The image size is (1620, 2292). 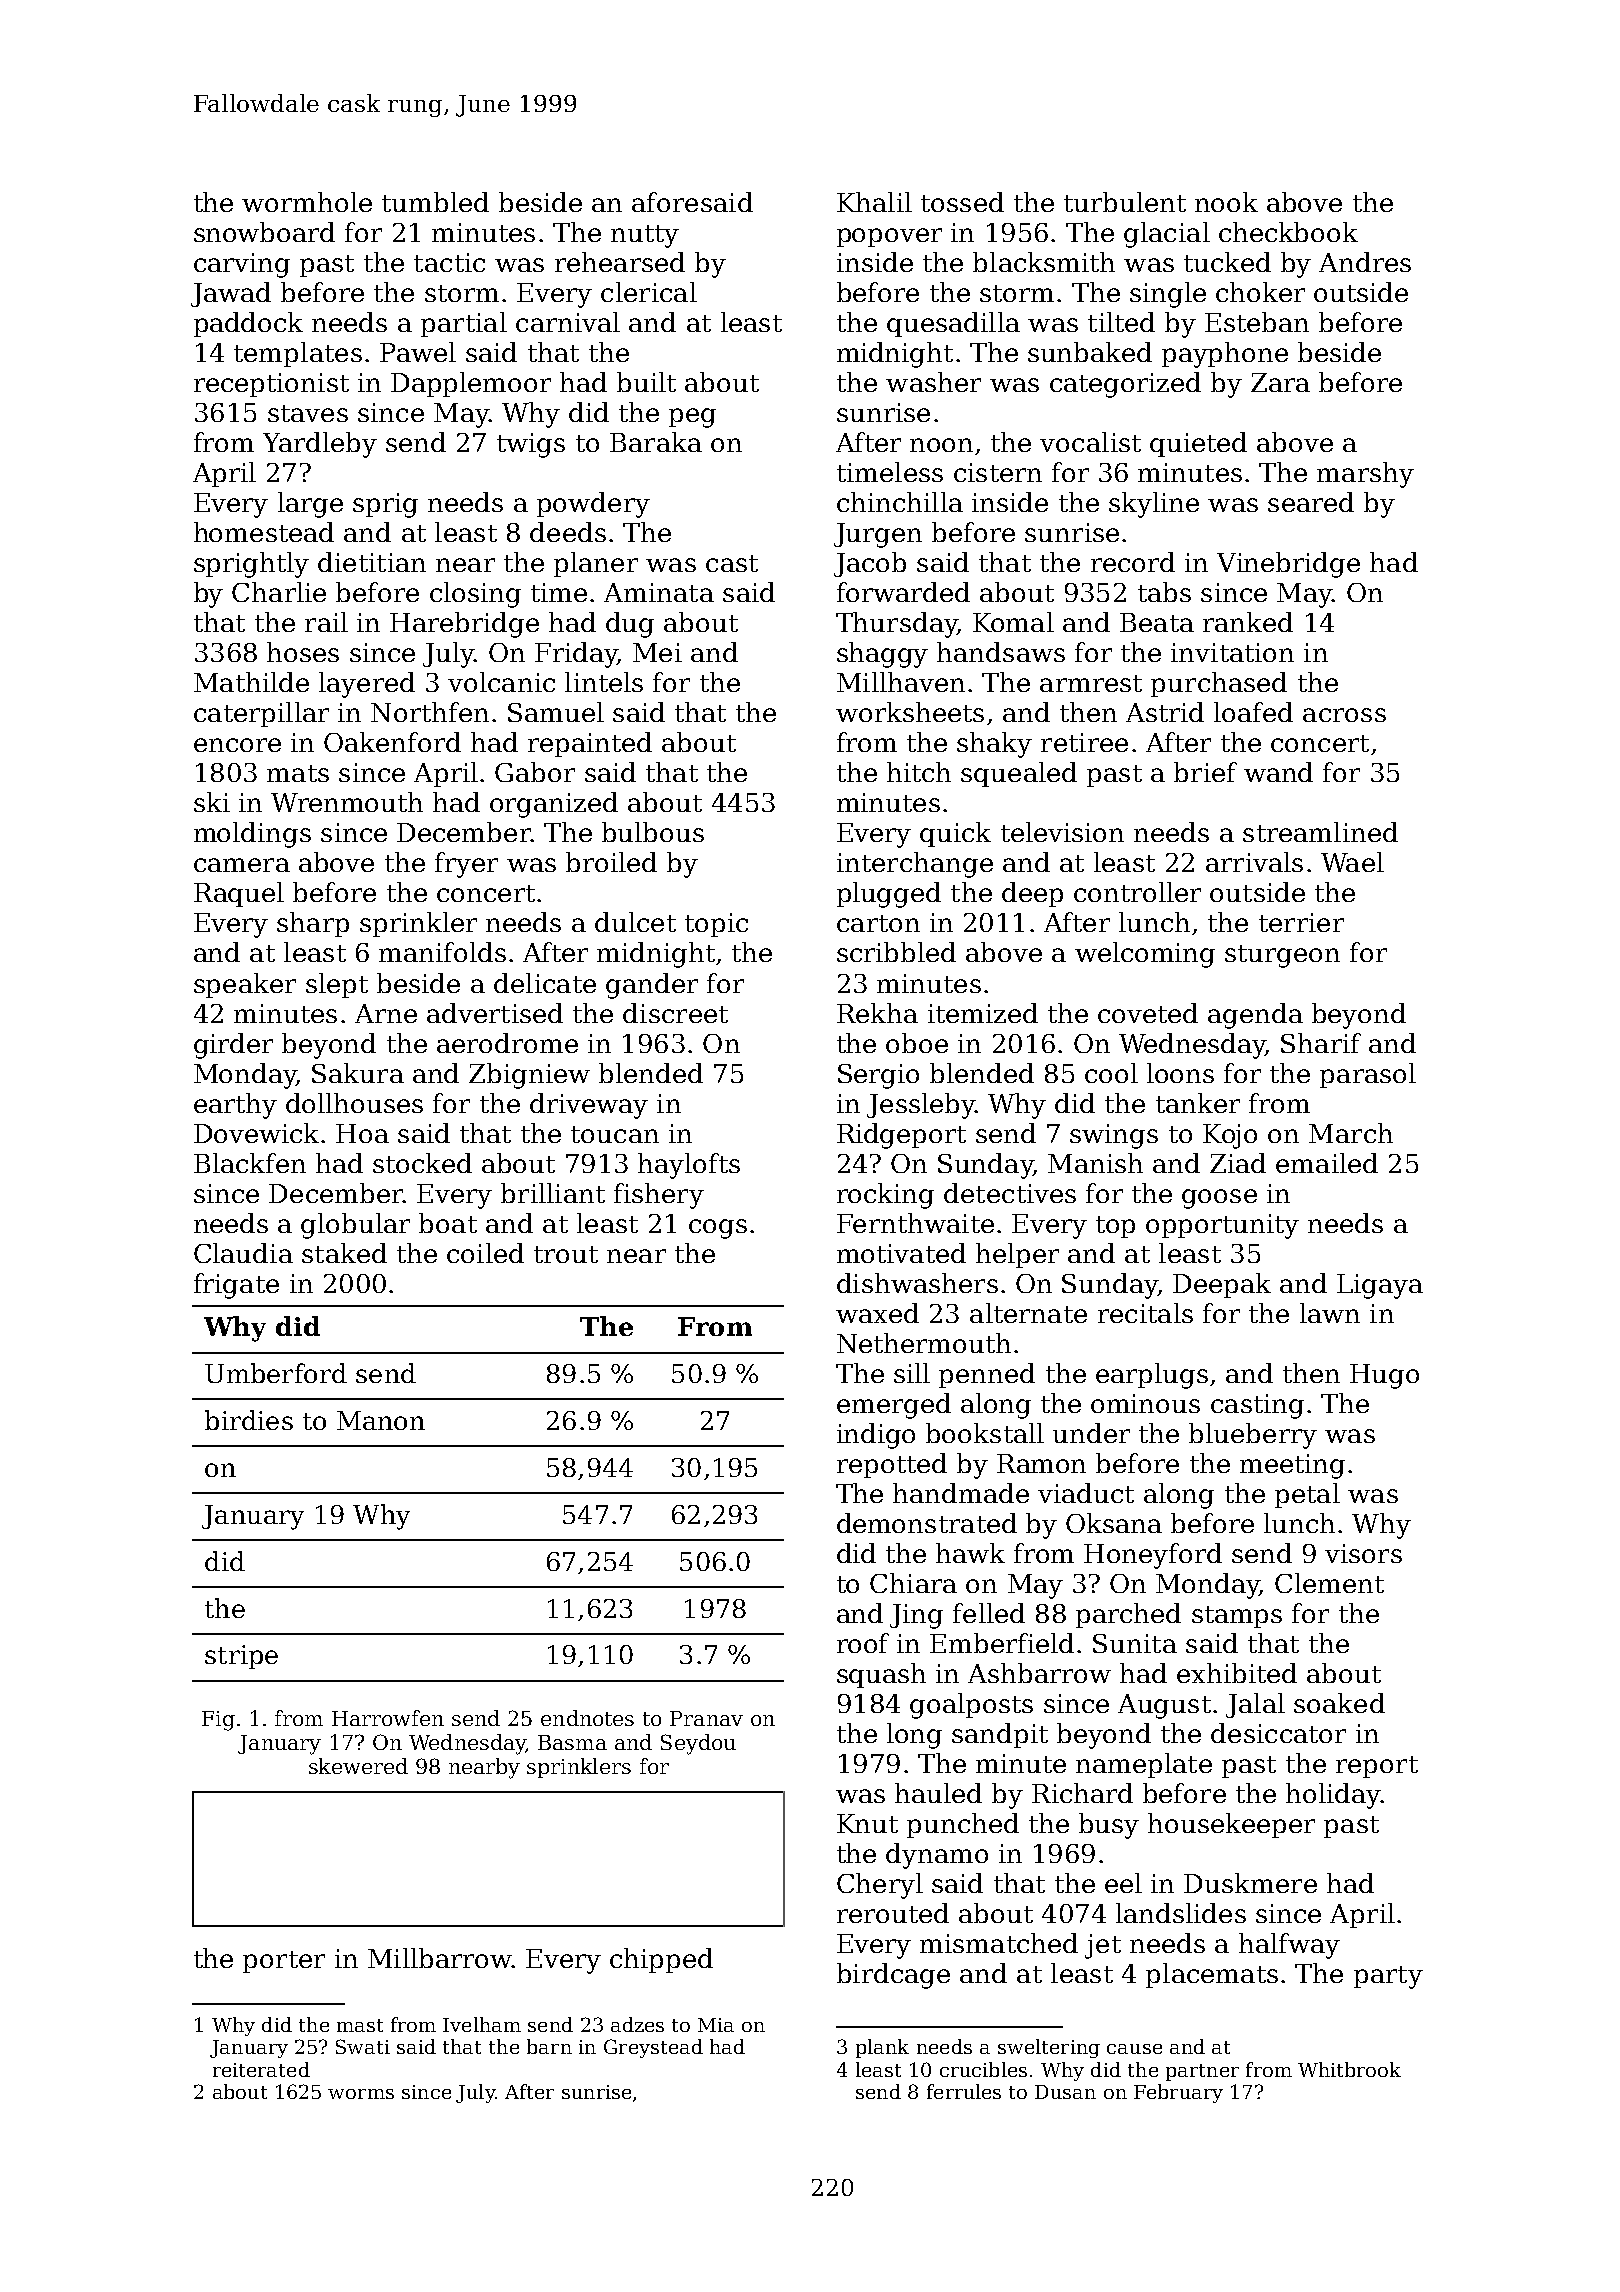 What do you see at coordinates (218, 1721) in the screenshot?
I see `Fig` at bounding box center [218, 1721].
